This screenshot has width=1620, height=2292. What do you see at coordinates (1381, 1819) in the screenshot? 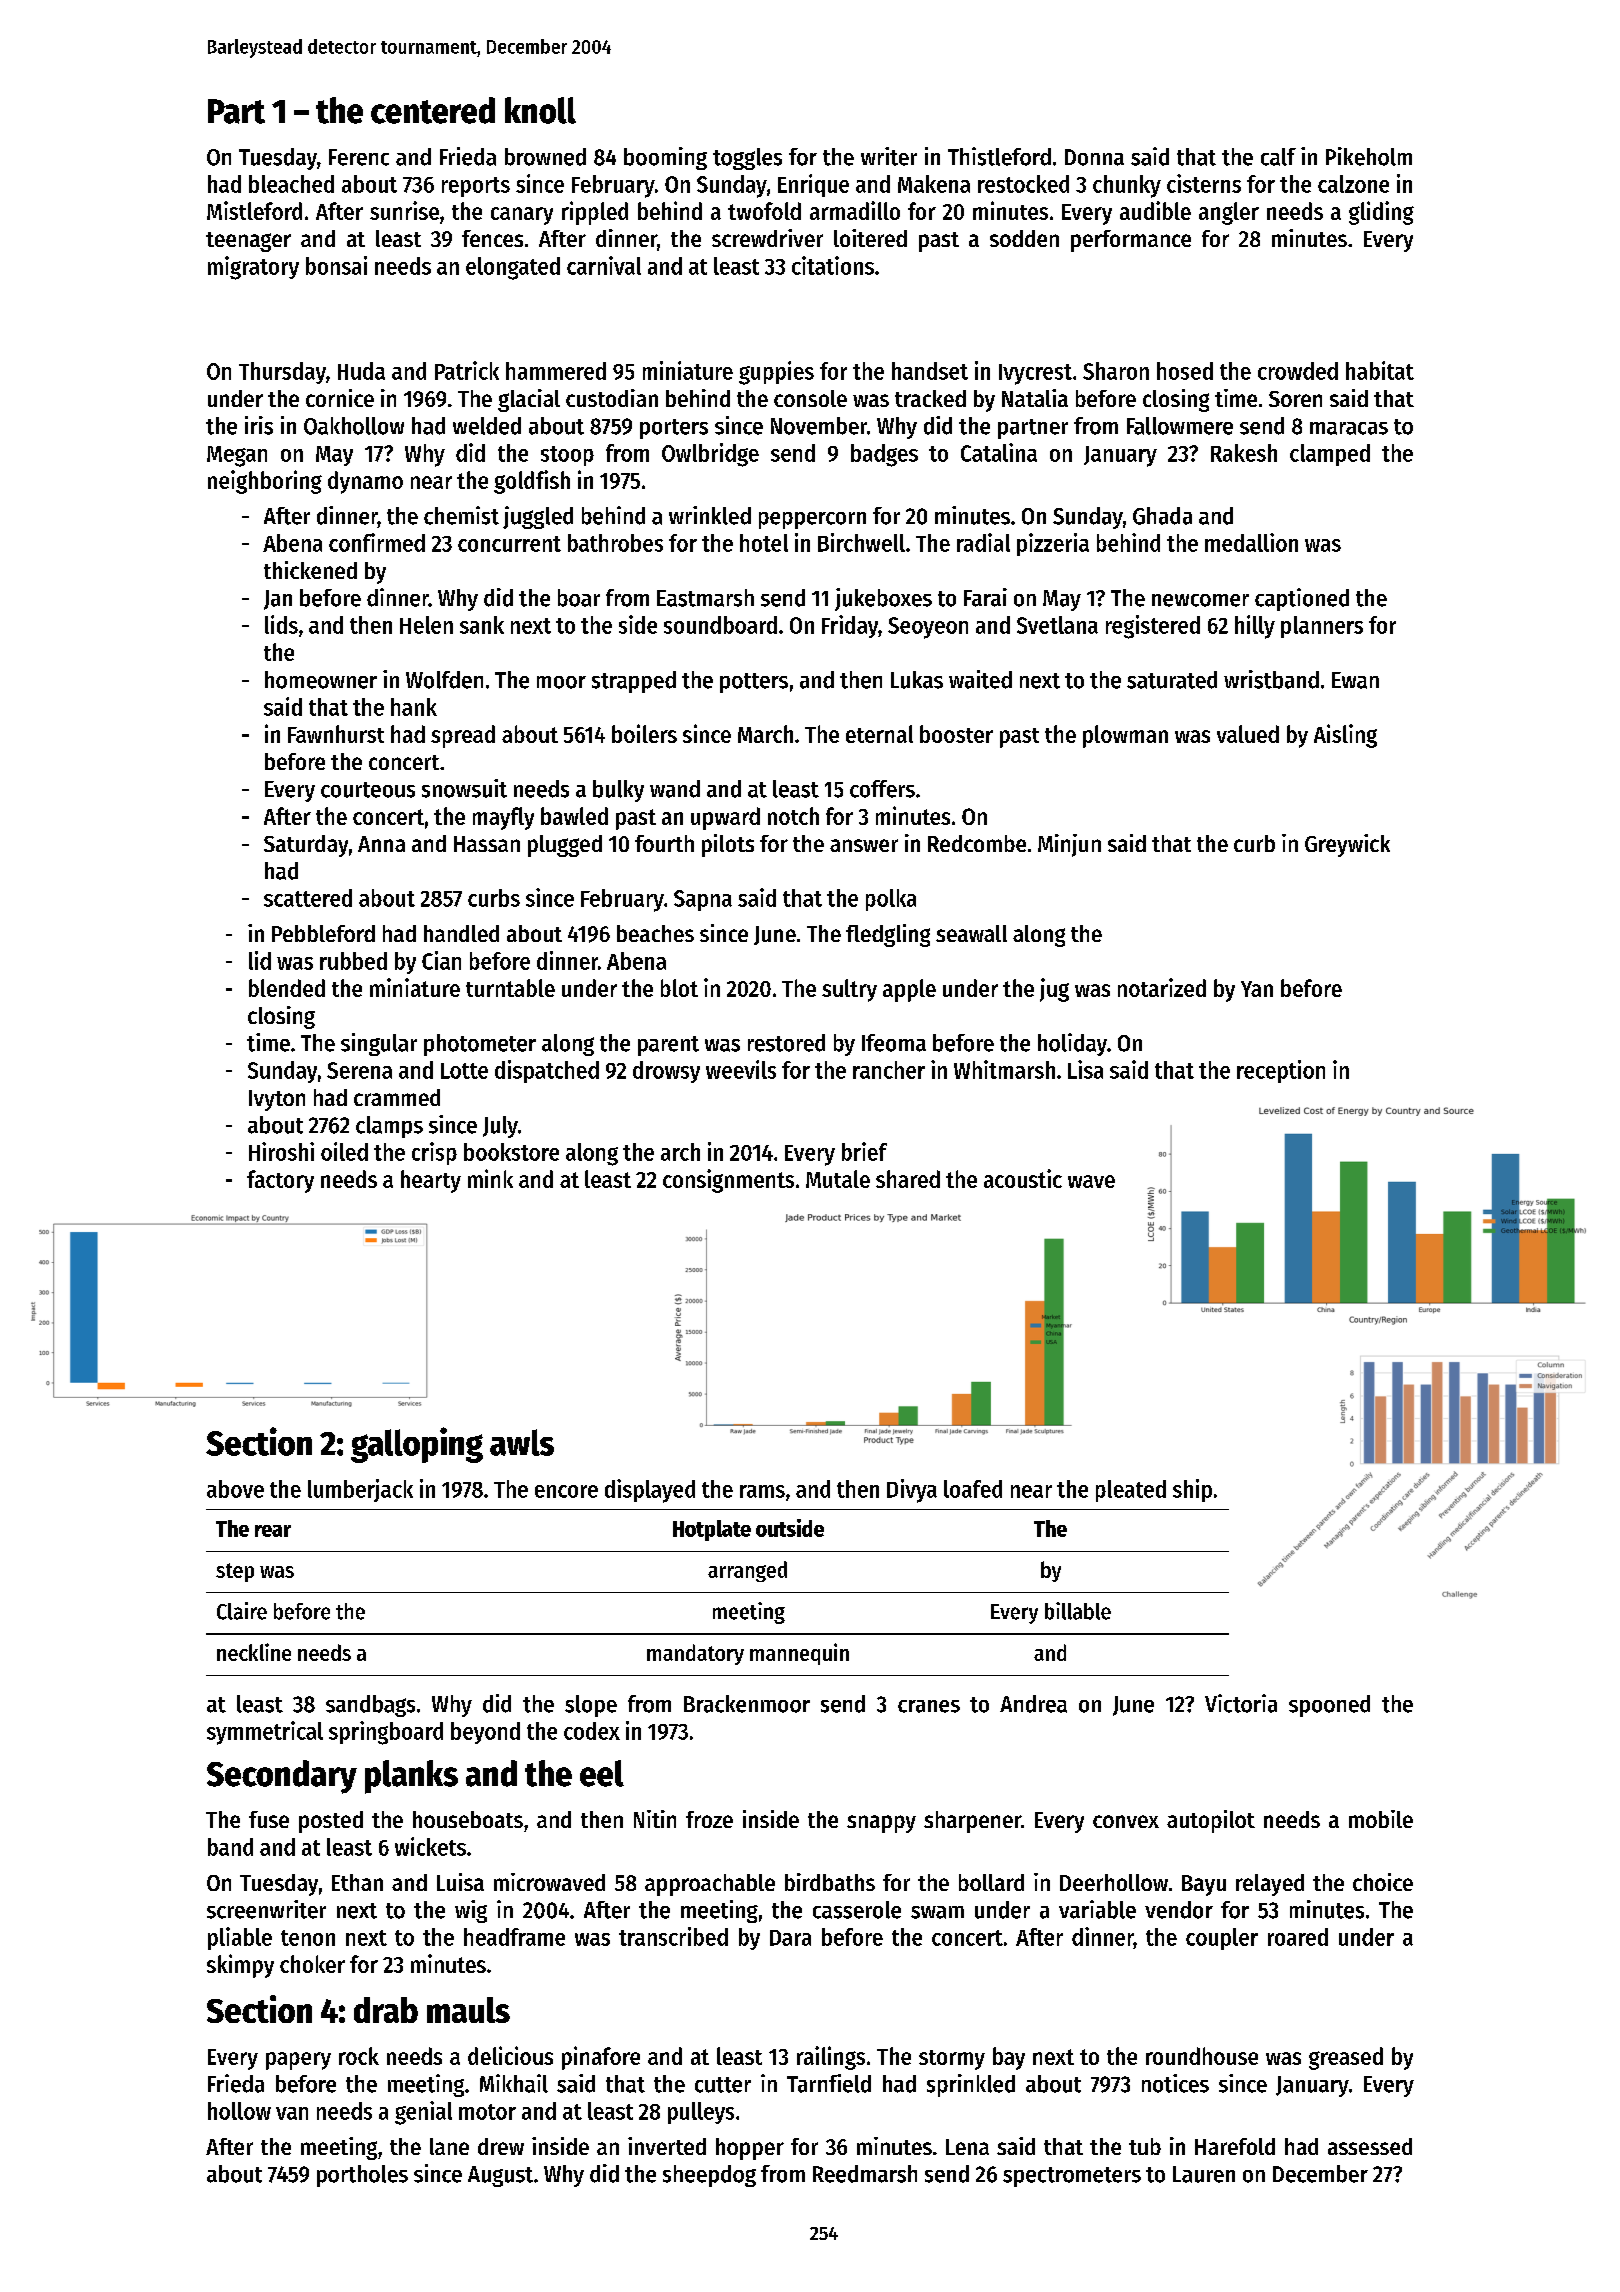
I see `mobile` at bounding box center [1381, 1819].
